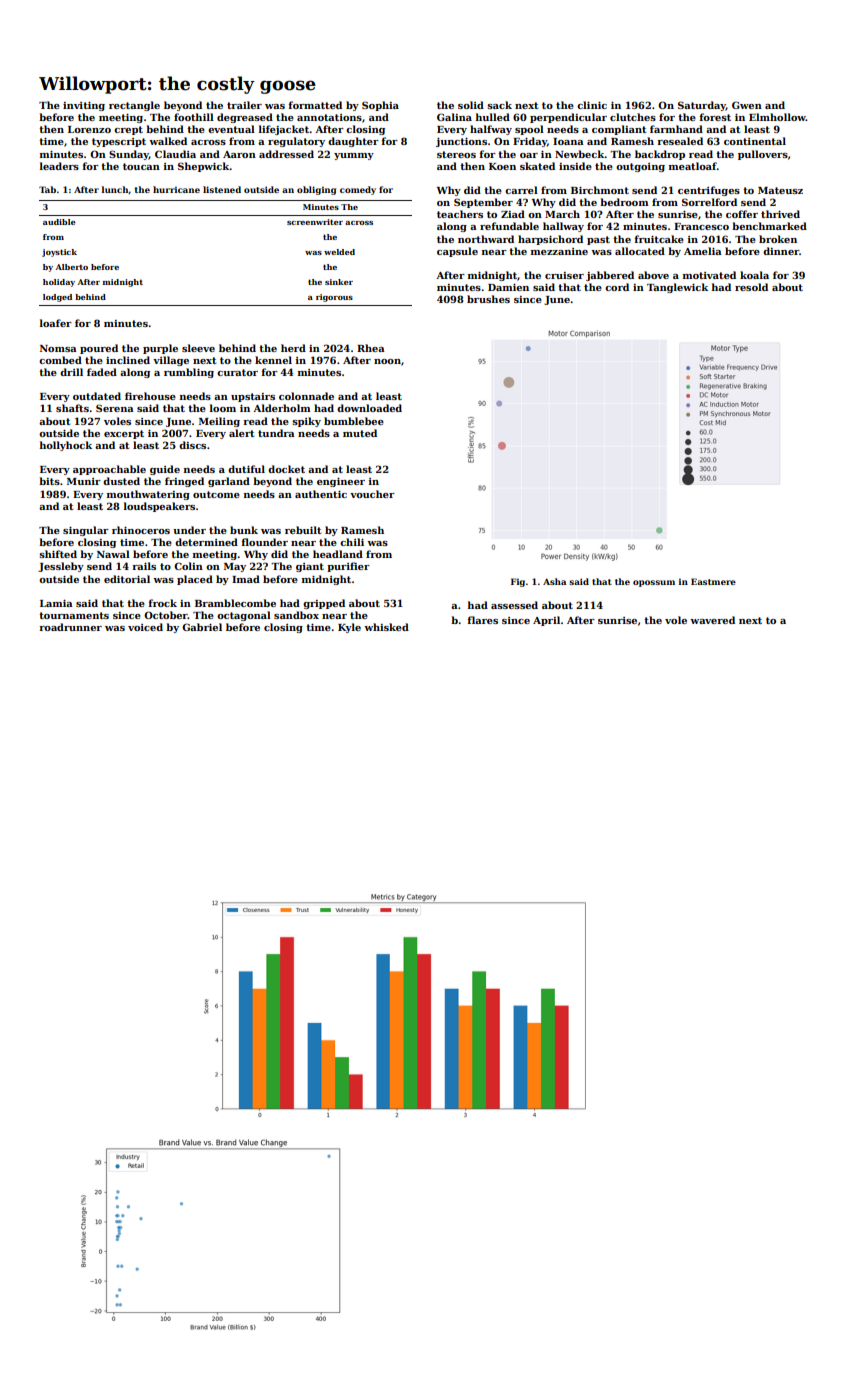 This screenshot has width=849, height=1400. What do you see at coordinates (360, 433) in the screenshot?
I see `muted` at bounding box center [360, 433].
